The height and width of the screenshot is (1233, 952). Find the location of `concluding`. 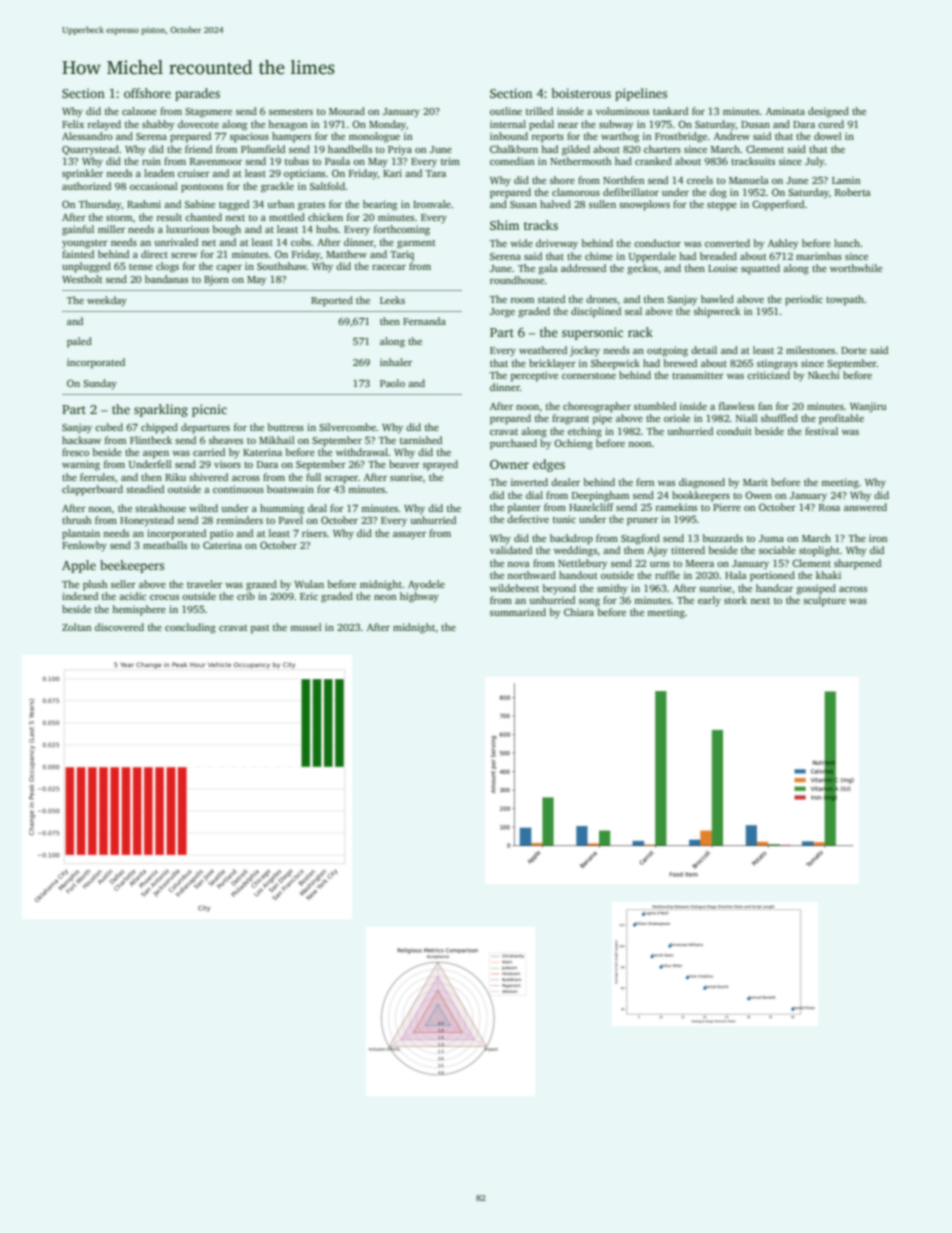

concluding is located at coordinates (190, 628).
